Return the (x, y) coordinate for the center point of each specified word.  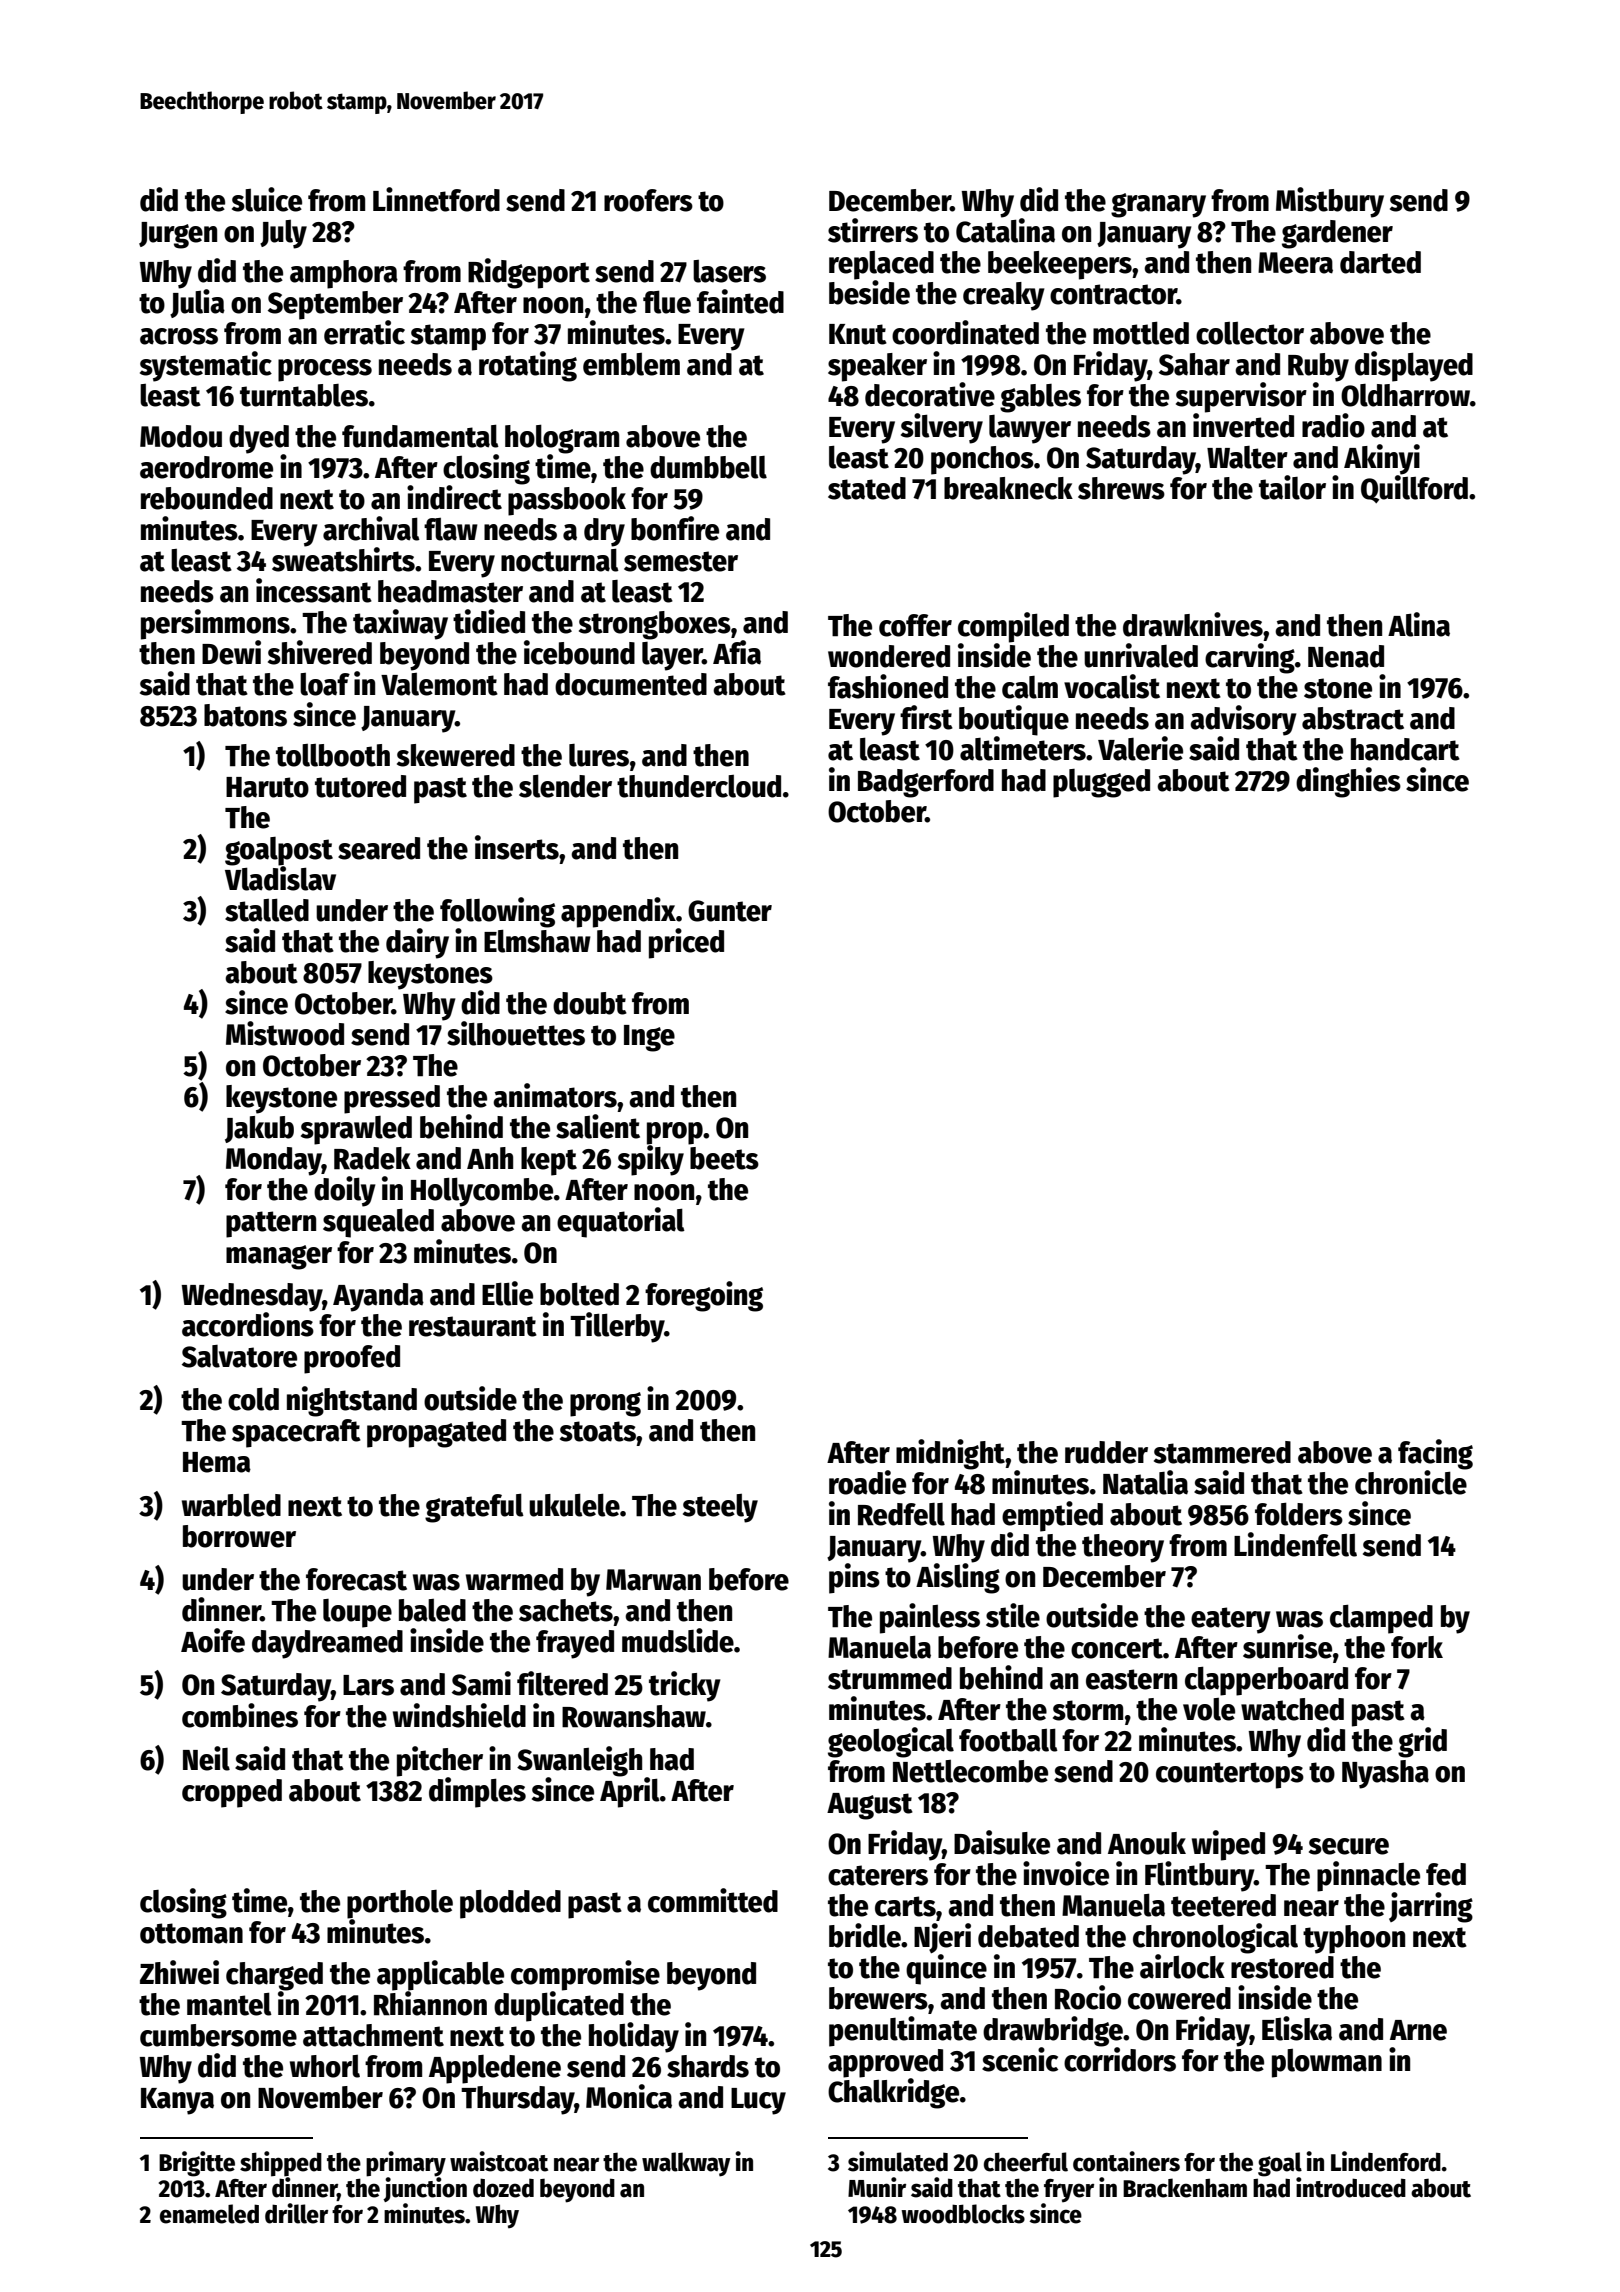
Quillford (1414, 489)
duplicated (559, 2006)
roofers (648, 200)
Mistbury (1330, 202)
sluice (267, 199)
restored (1282, 1967)
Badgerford (926, 783)
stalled (267, 910)
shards (708, 2066)
